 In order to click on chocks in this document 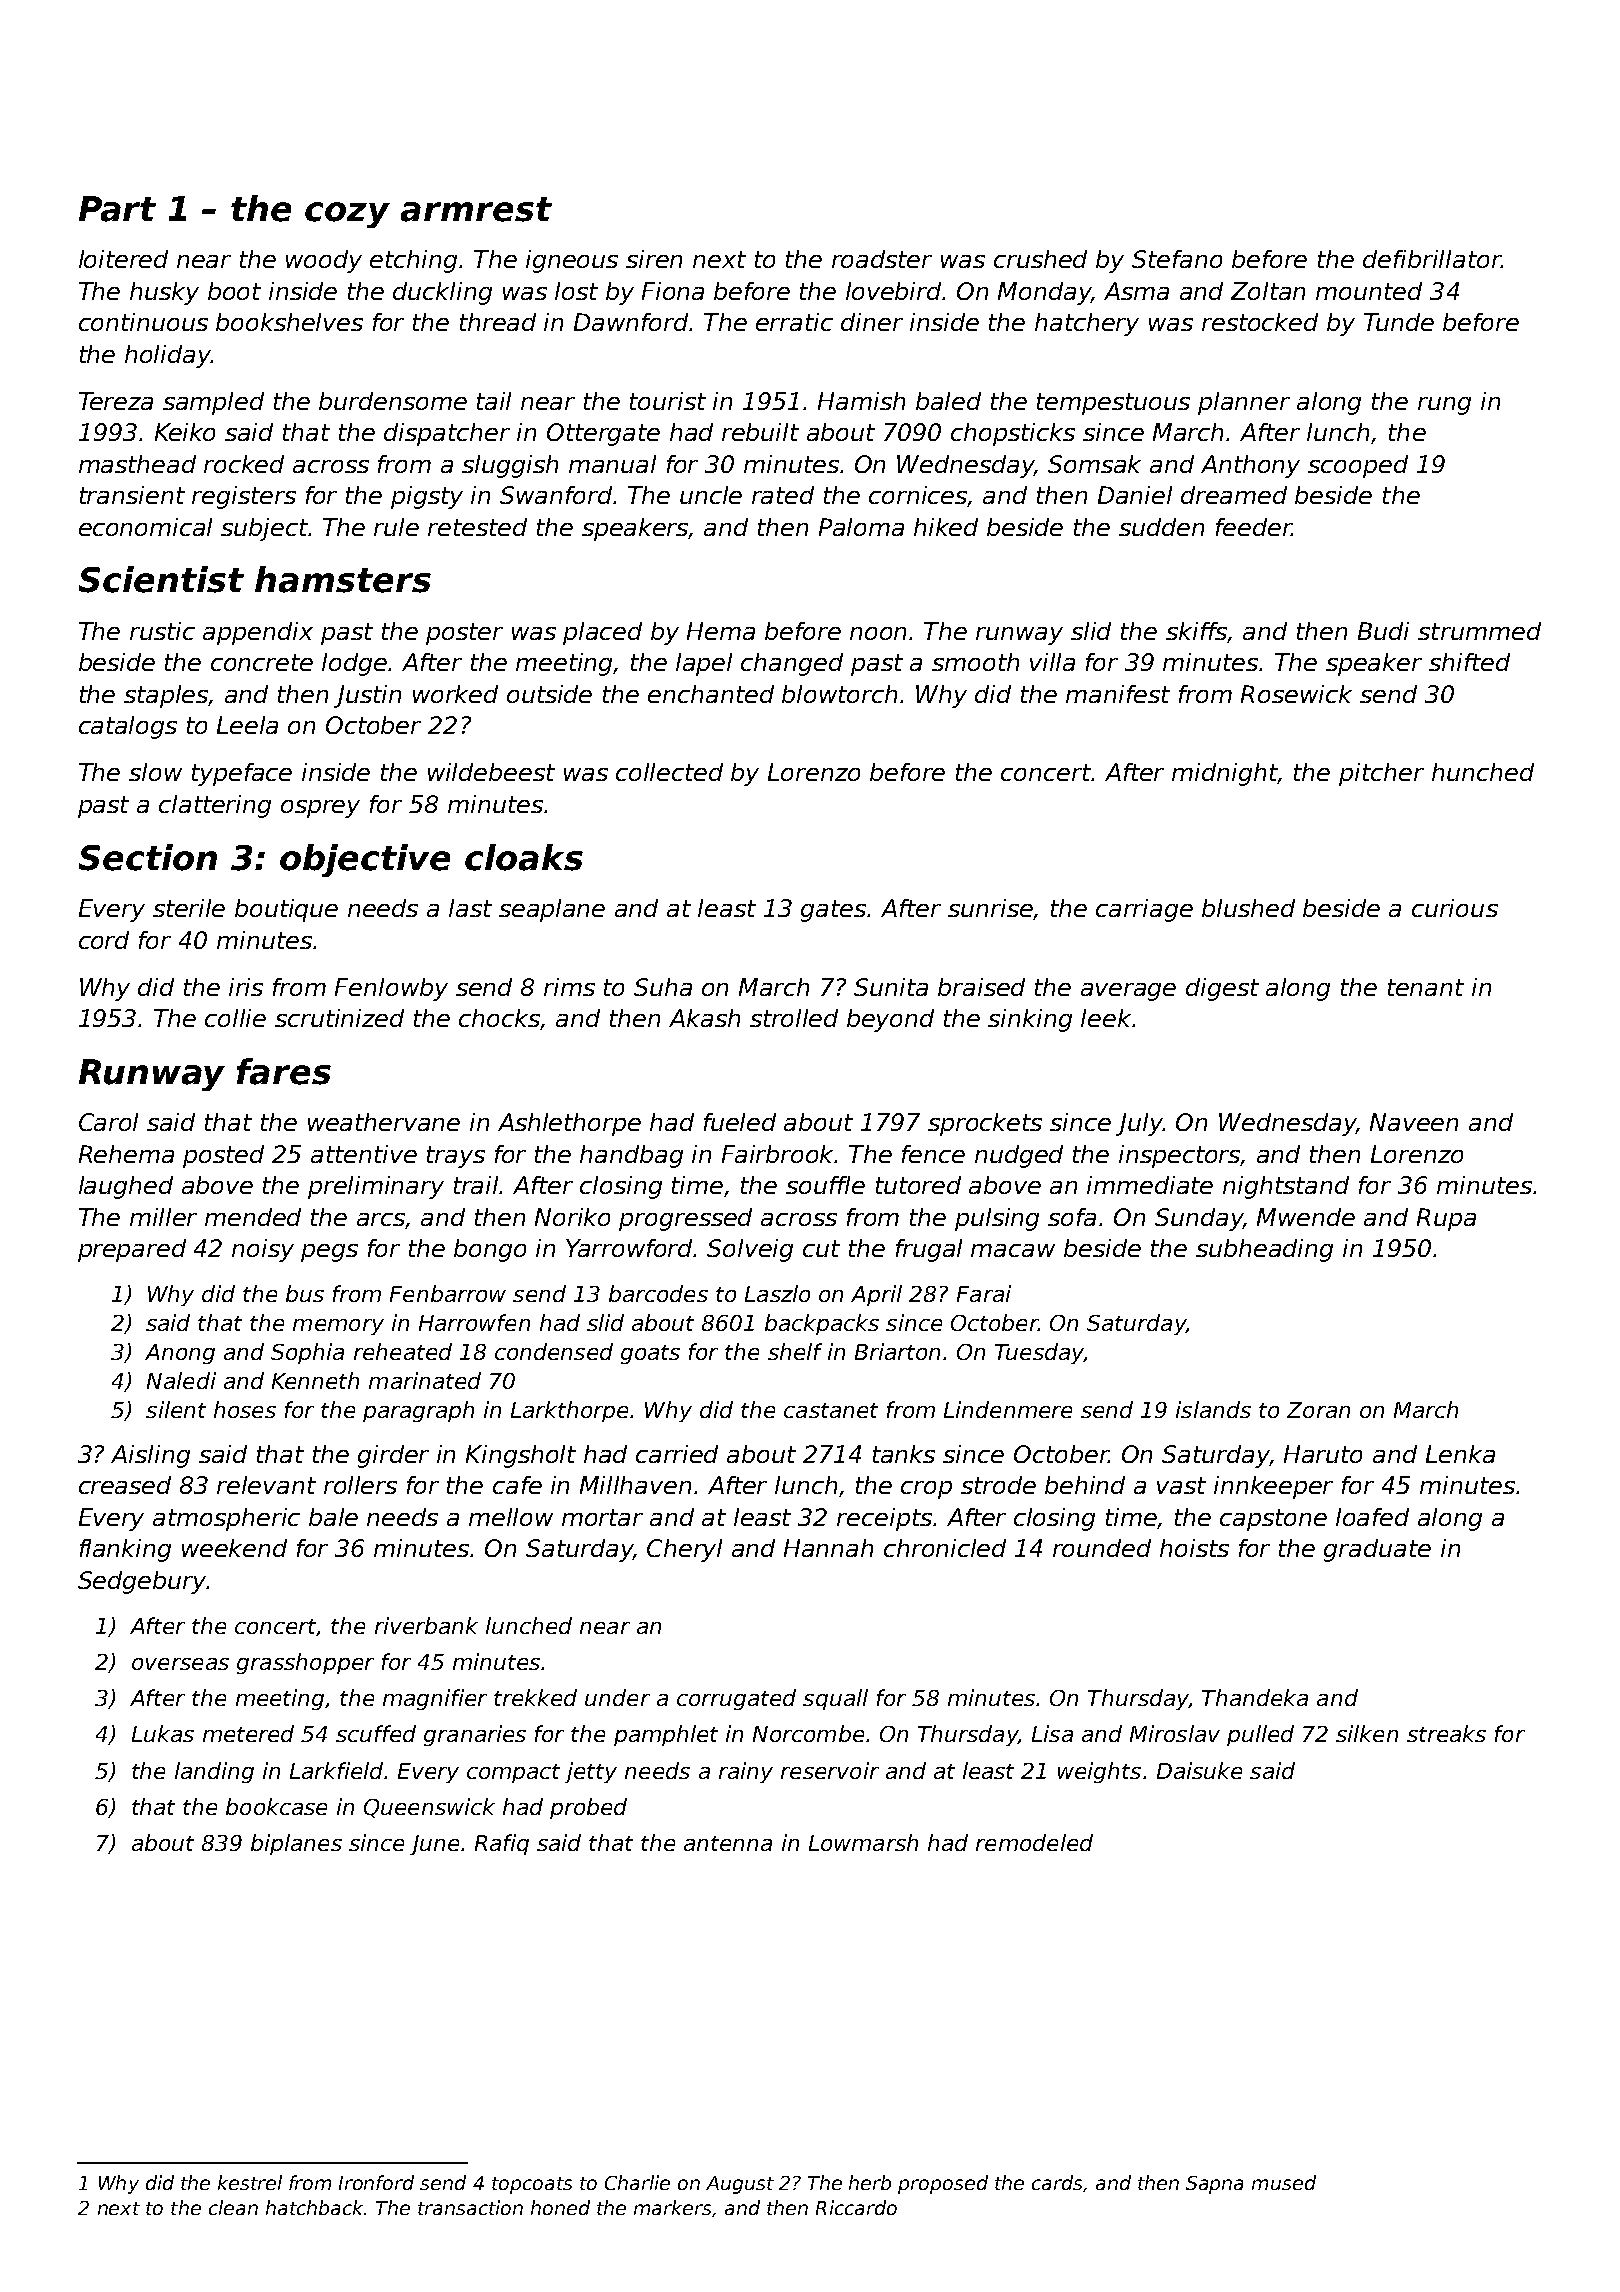, I will do `click(500, 1019)`.
